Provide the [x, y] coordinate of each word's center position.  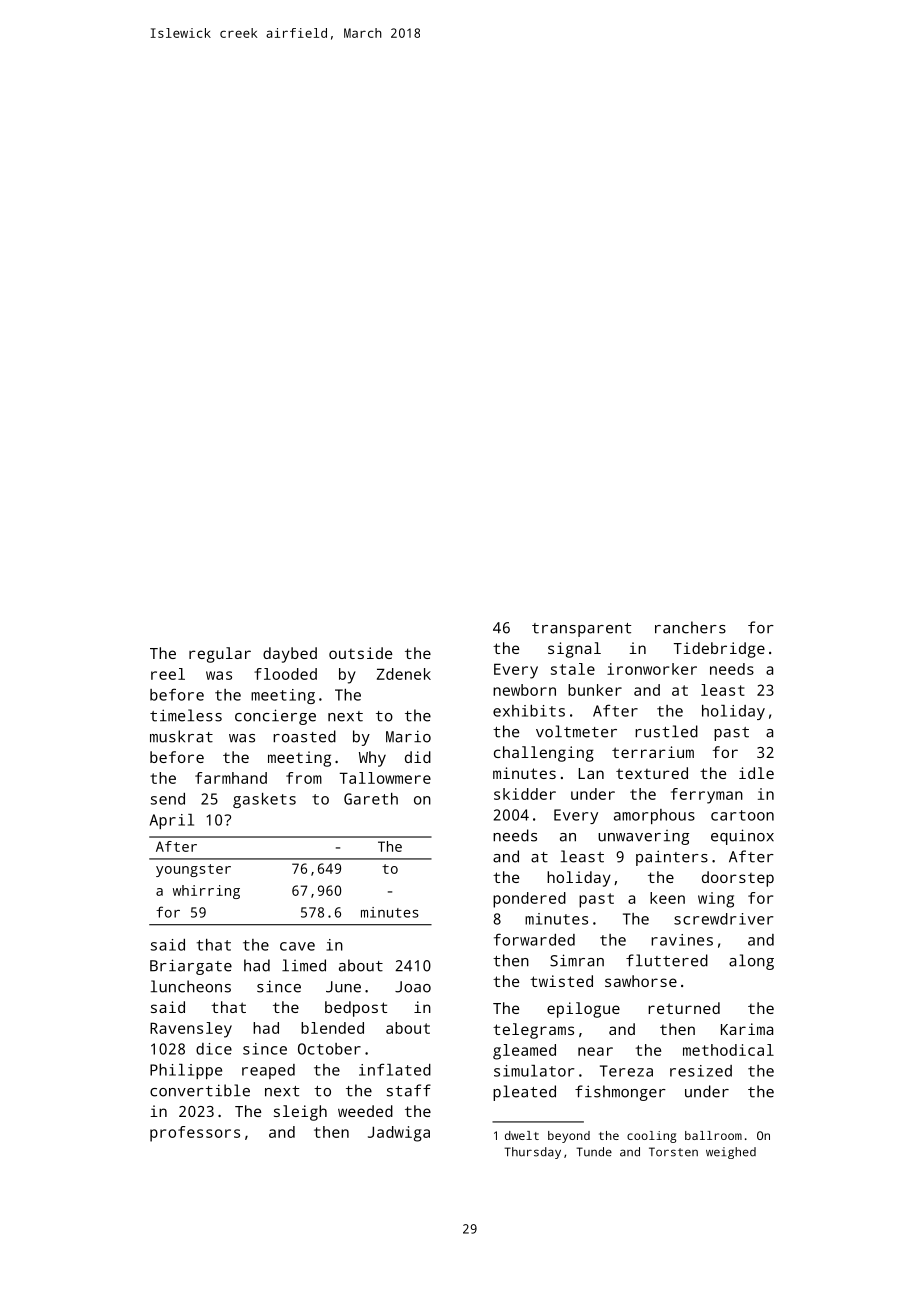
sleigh [300, 1113]
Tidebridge [719, 650]
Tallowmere [385, 778]
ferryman [707, 796]
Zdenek [404, 674]
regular [220, 655]
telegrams [533, 1031]
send [168, 799]
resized [701, 1071]
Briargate [191, 967]
